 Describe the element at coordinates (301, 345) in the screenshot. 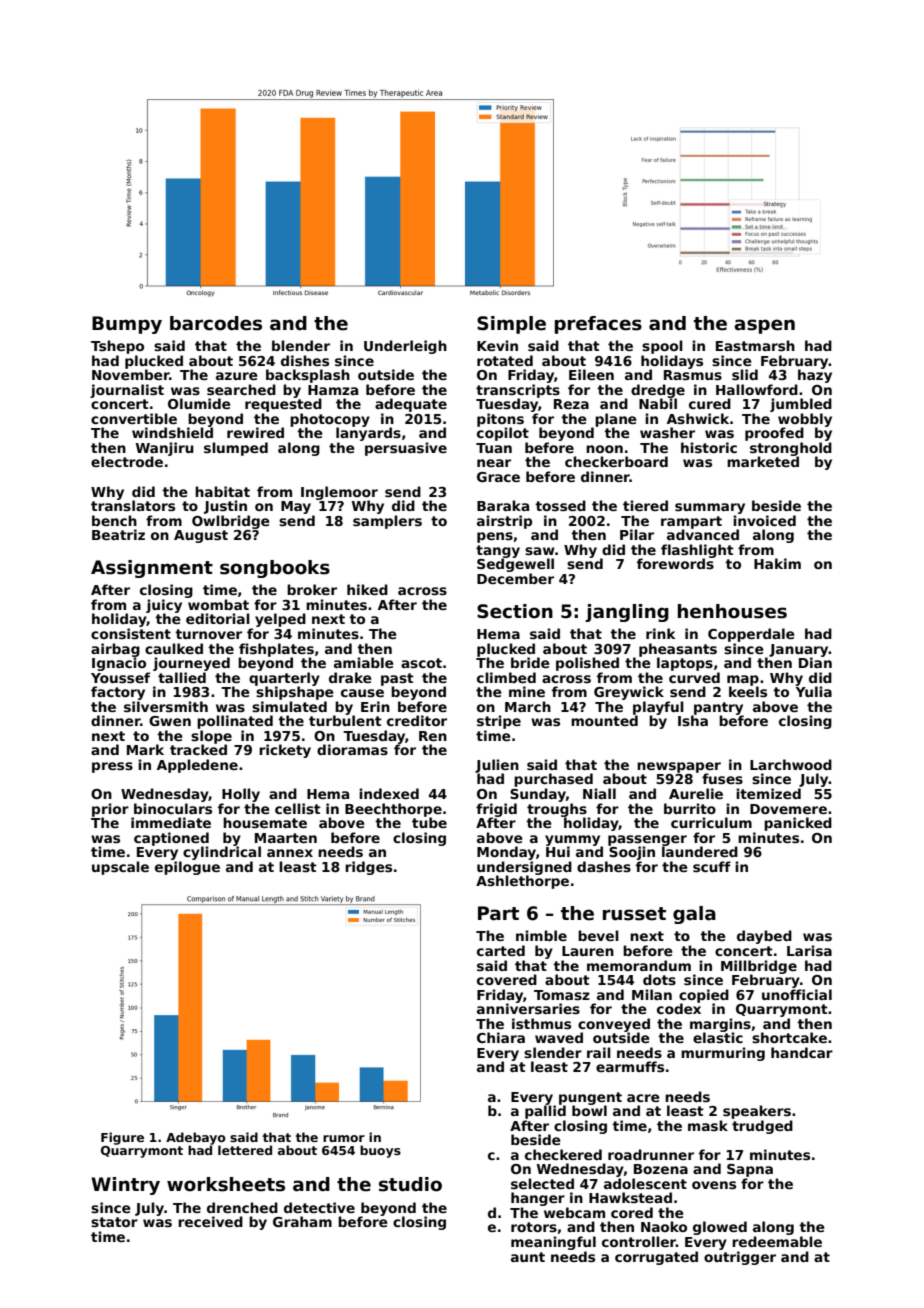

I see `blender` at that location.
